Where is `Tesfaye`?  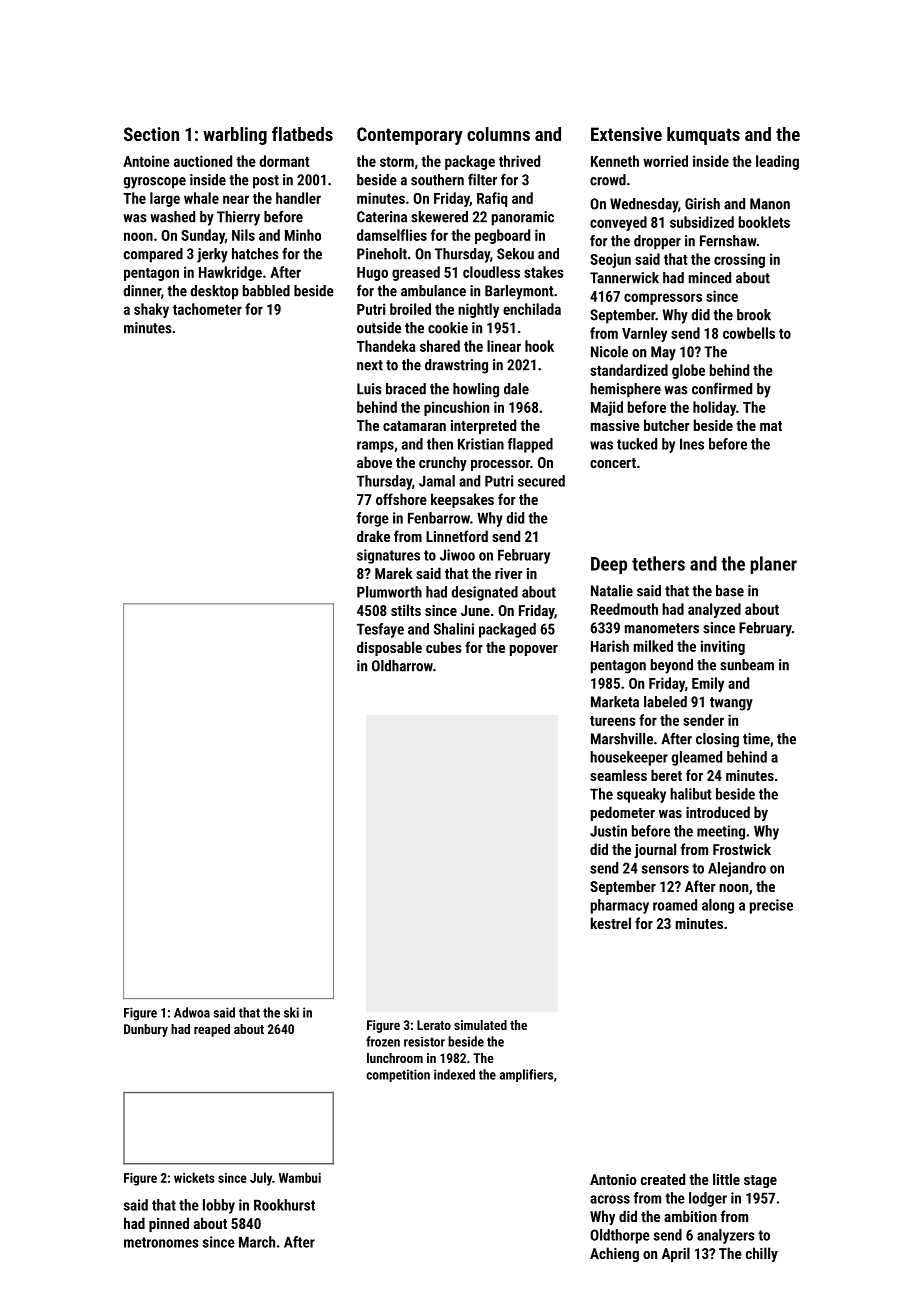
Tesfaye is located at coordinates (380, 630).
